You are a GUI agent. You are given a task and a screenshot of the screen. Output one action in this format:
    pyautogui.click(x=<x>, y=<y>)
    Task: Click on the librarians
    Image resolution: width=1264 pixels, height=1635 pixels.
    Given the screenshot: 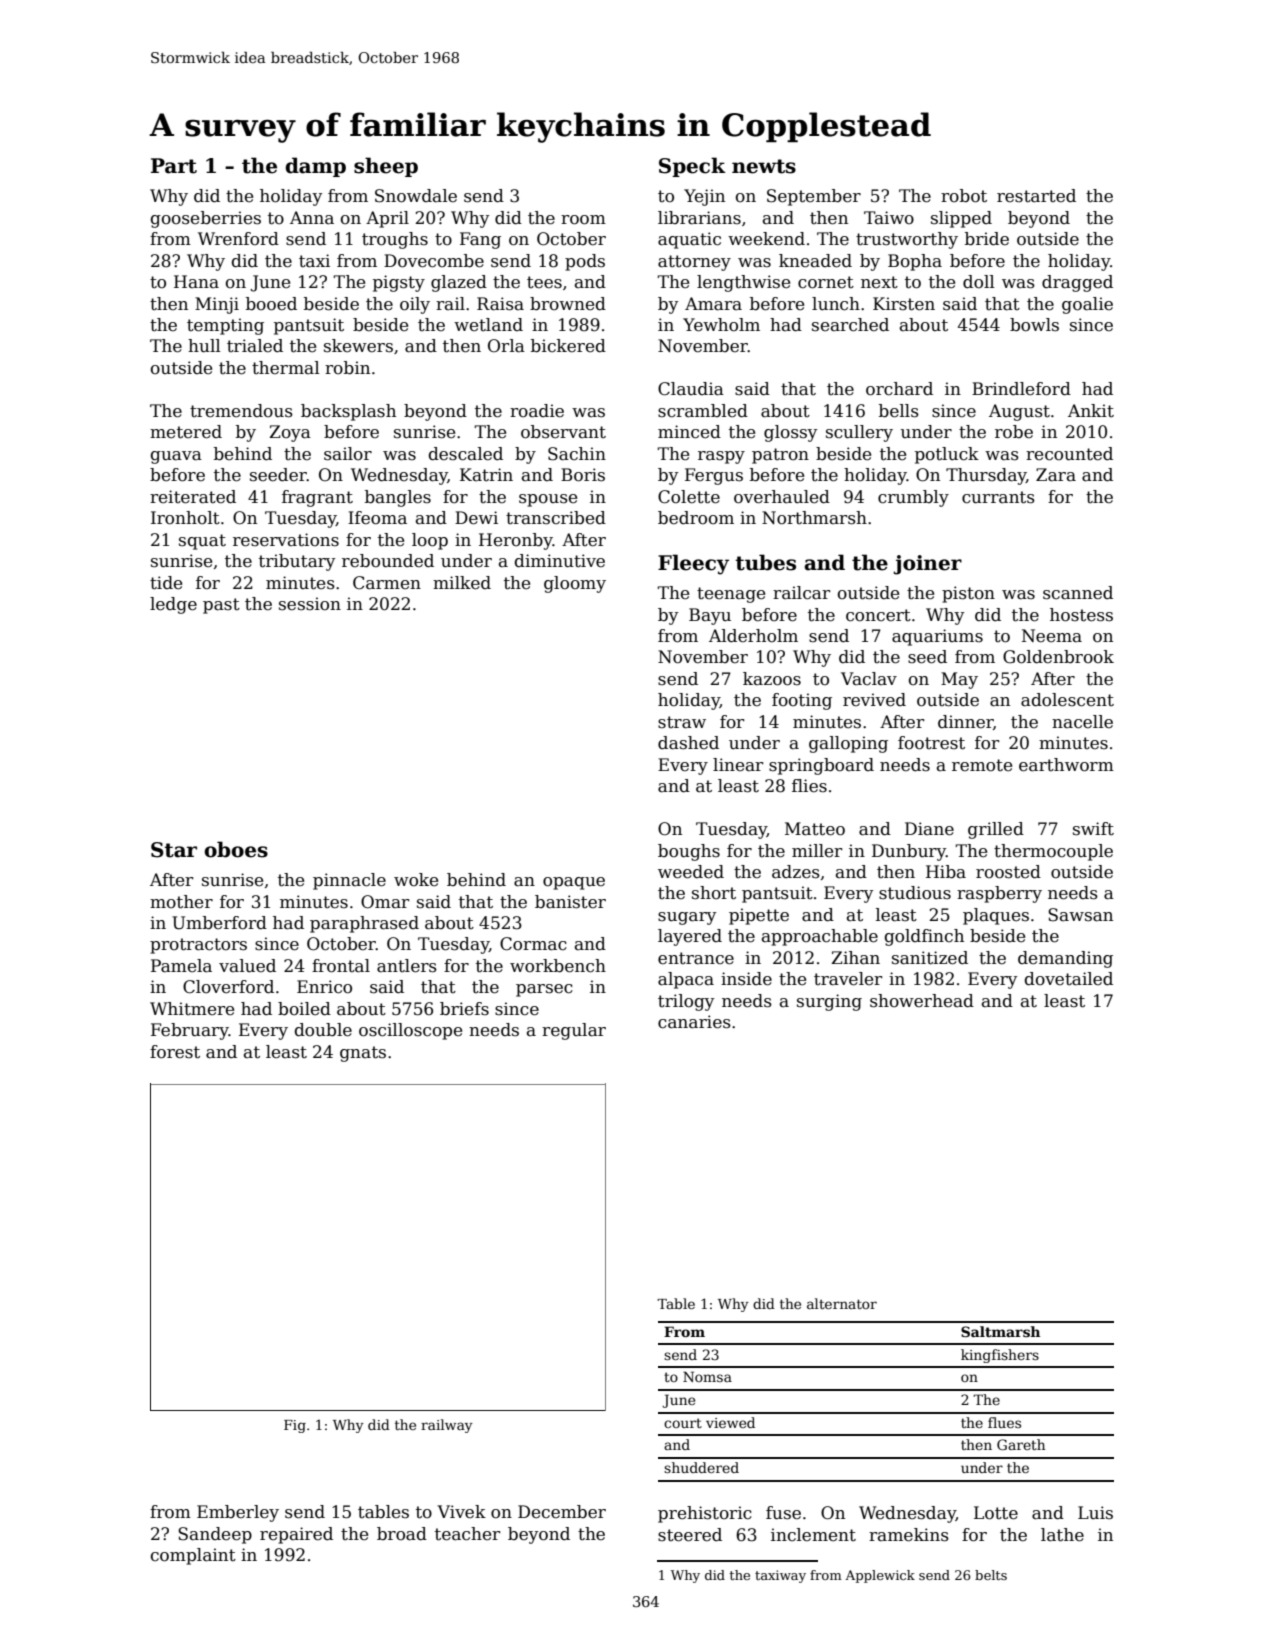 What is the action you would take?
    pyautogui.click(x=699, y=218)
